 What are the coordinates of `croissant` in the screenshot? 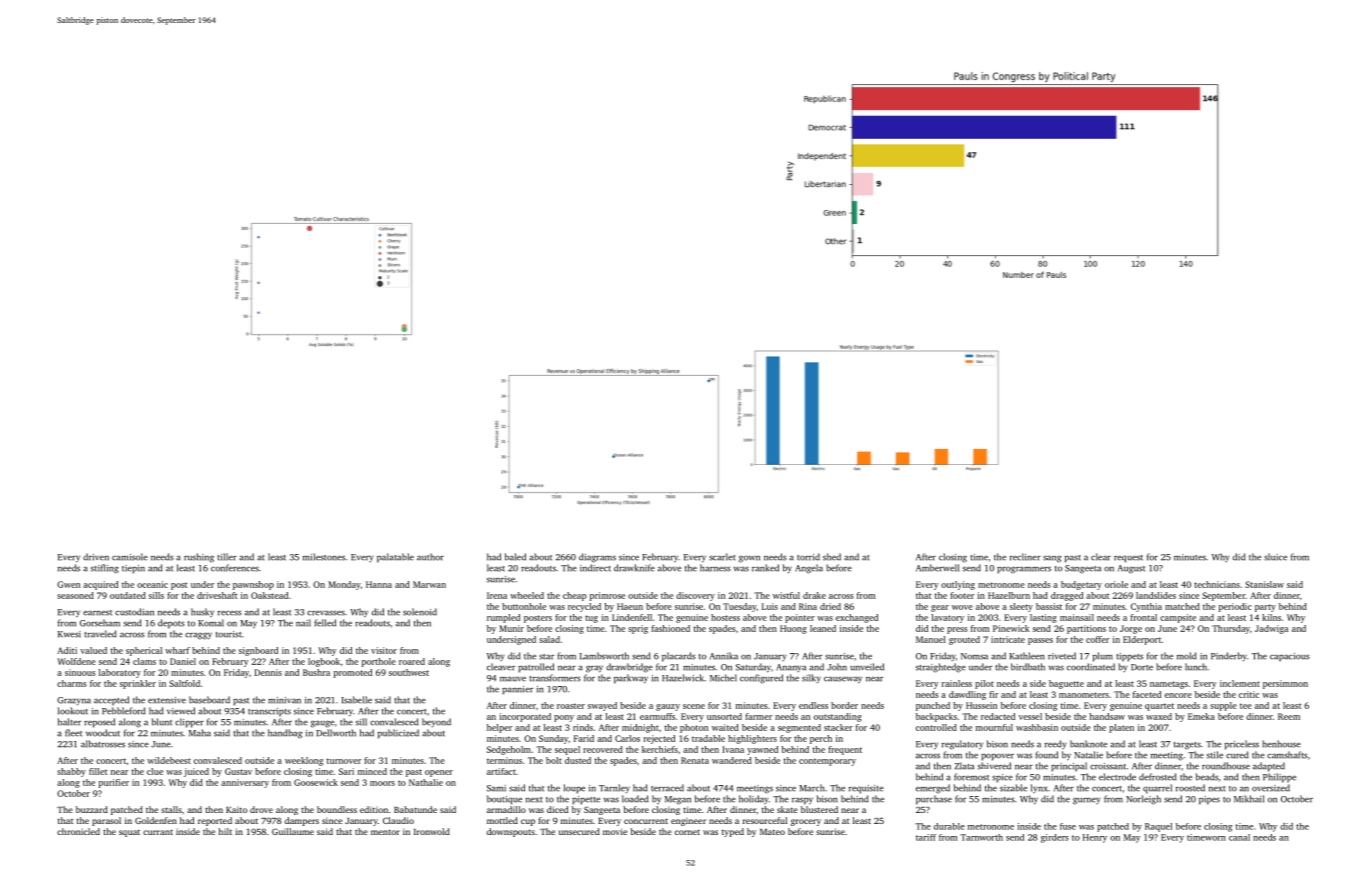 It's located at (1108, 766).
